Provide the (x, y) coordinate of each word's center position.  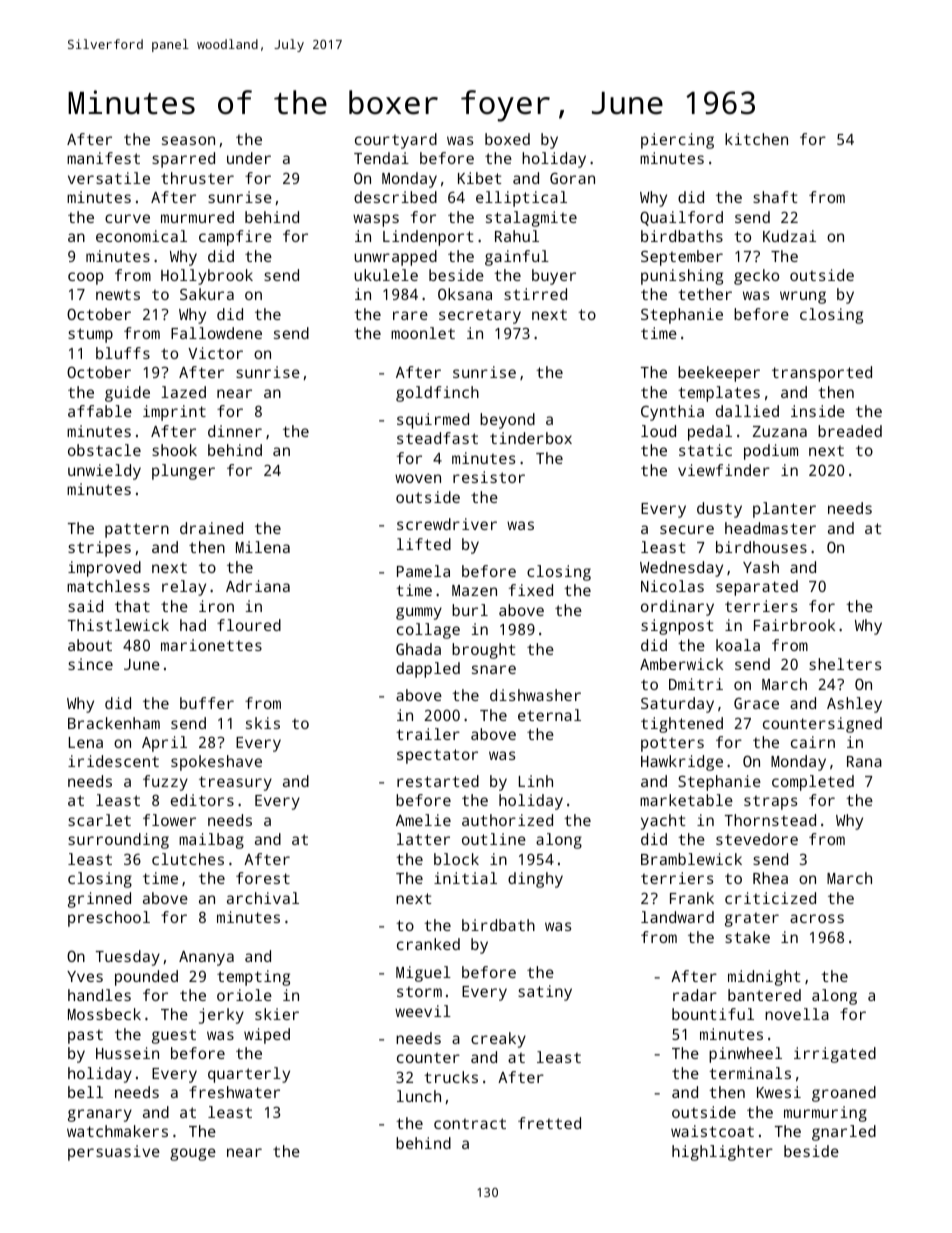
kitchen (756, 139)
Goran (572, 178)
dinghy (535, 880)
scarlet (99, 820)
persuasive (114, 1153)
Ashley (854, 705)
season (188, 140)
